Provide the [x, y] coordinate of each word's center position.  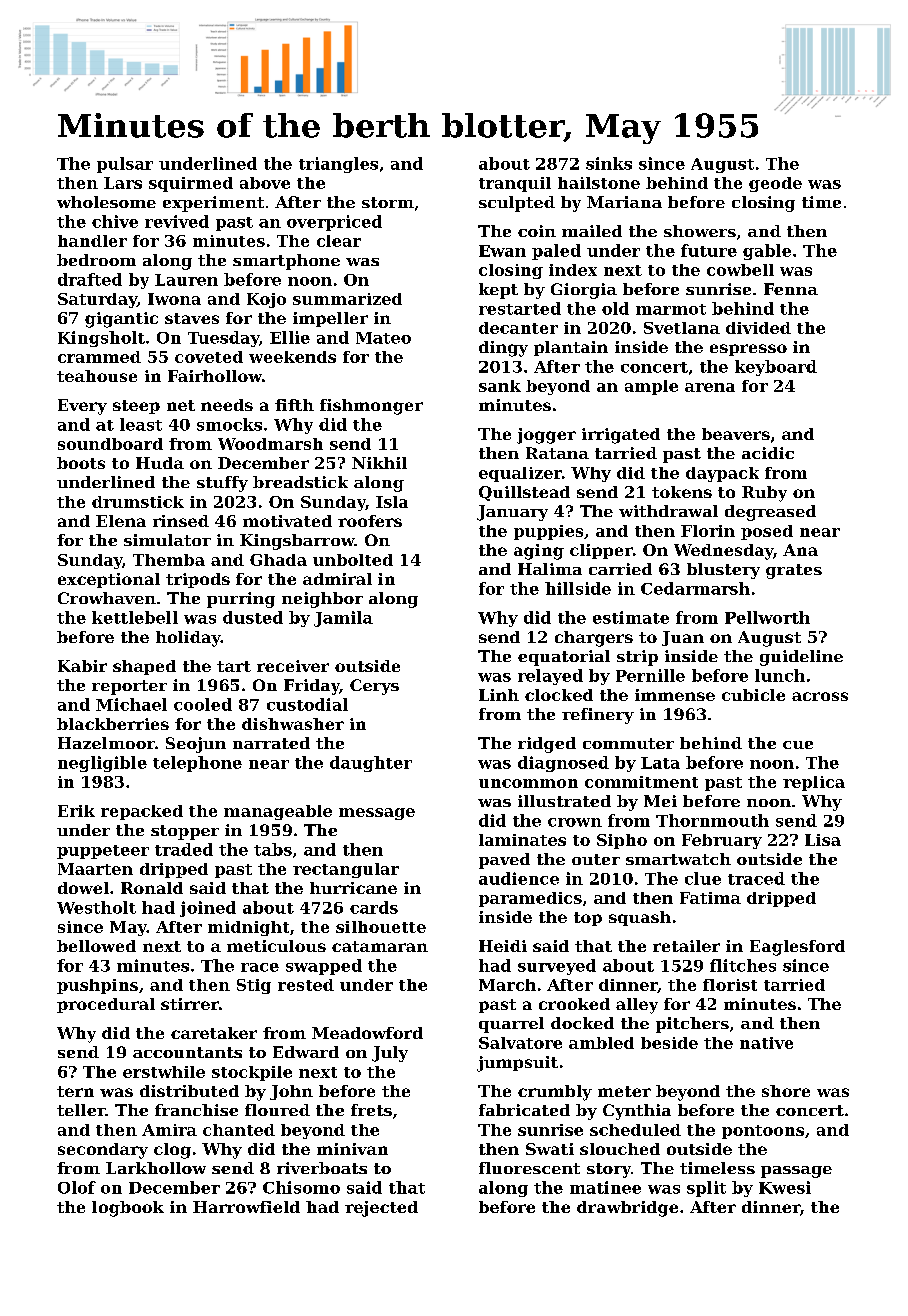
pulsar [125, 165]
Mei [660, 801]
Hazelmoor [106, 743]
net [181, 405]
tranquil [515, 184]
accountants [187, 1052]
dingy [503, 349]
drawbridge [627, 1209]
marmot [671, 309]
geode [775, 184]
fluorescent [529, 1168]
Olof [77, 1187]
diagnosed [563, 764]
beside [669, 1043]
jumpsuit [517, 1064]
